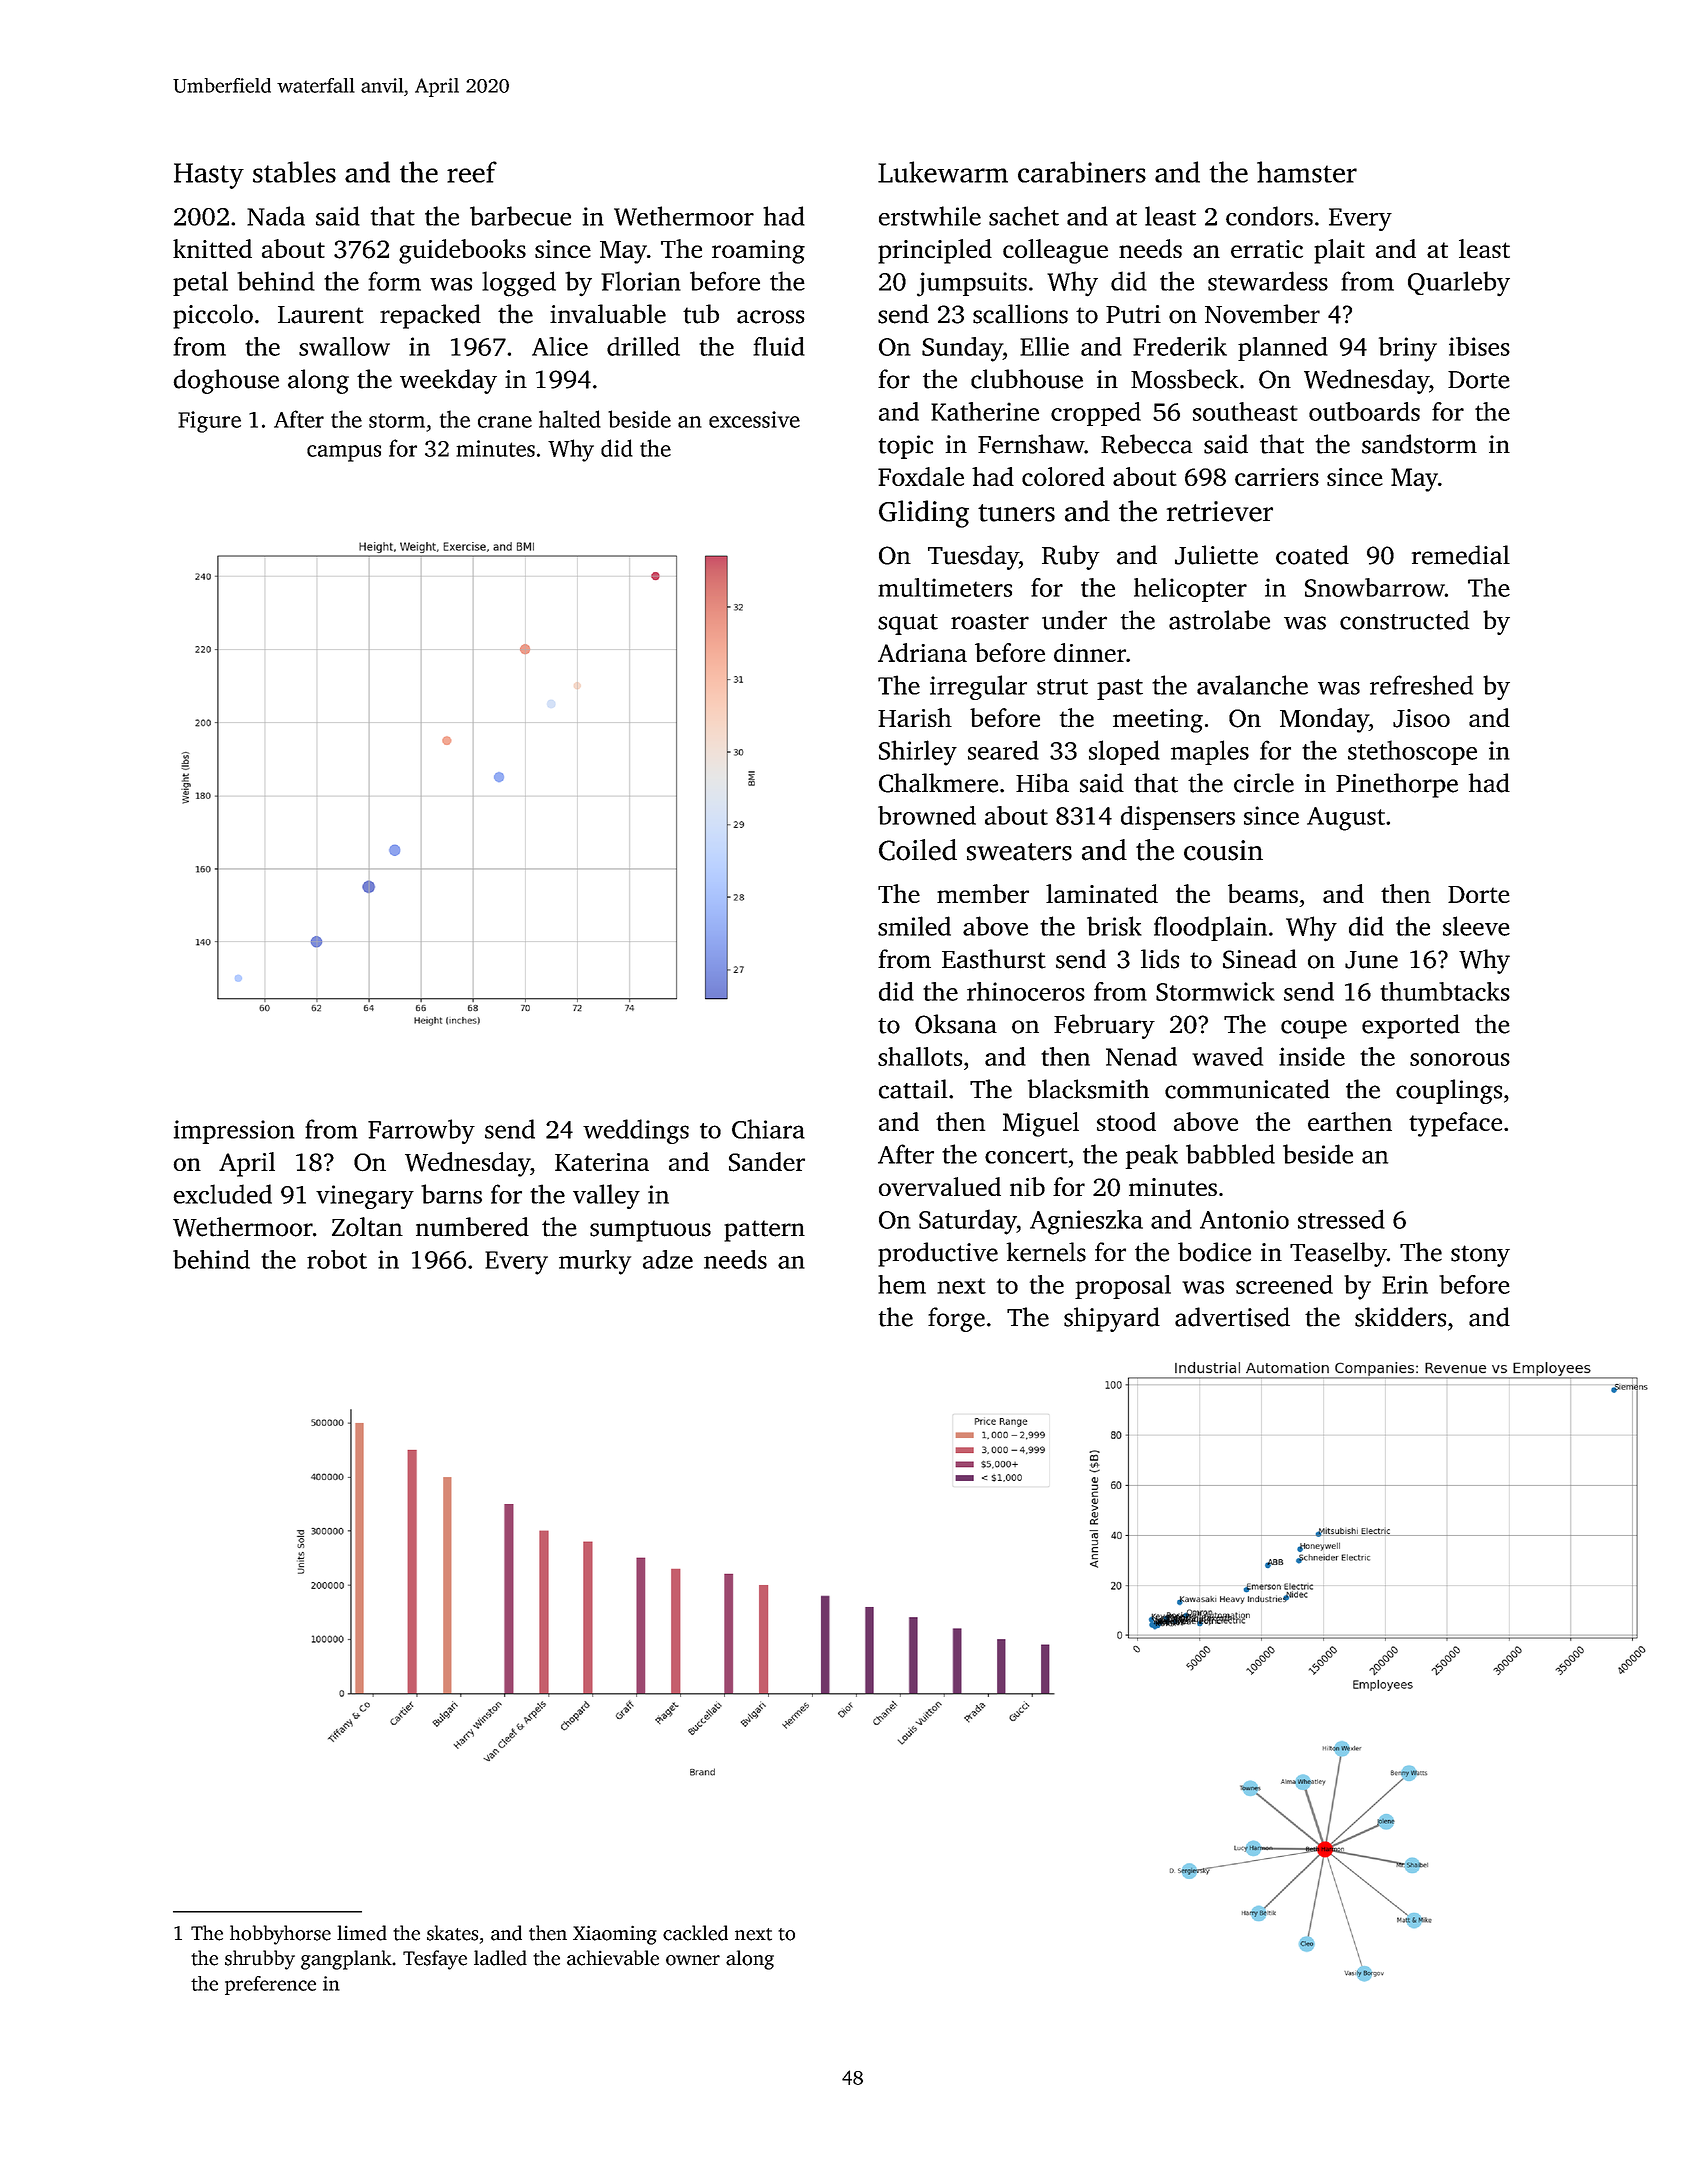  I want to click on robot, so click(337, 1259).
